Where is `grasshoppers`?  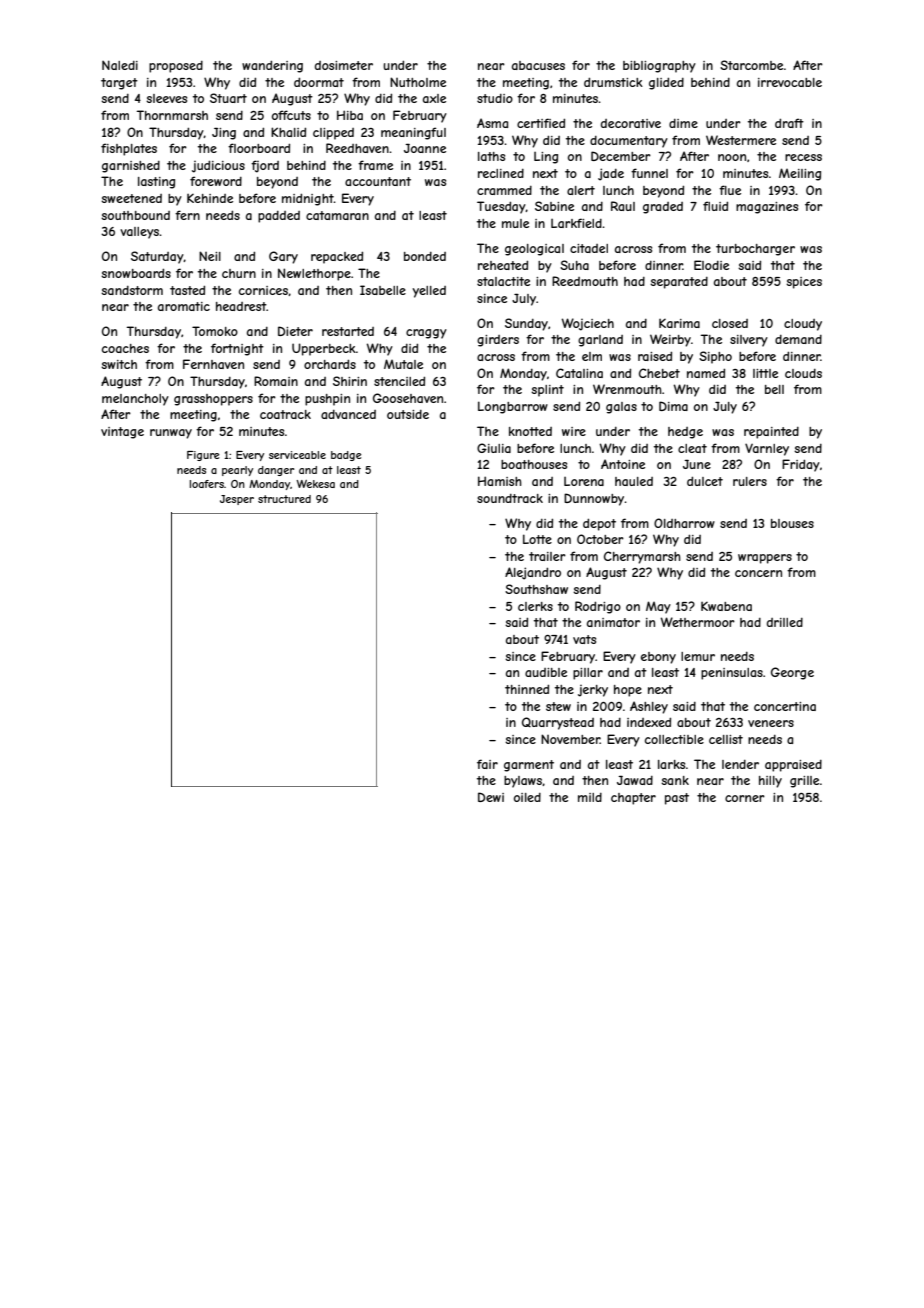 grasshoppers is located at coordinates (213, 400).
